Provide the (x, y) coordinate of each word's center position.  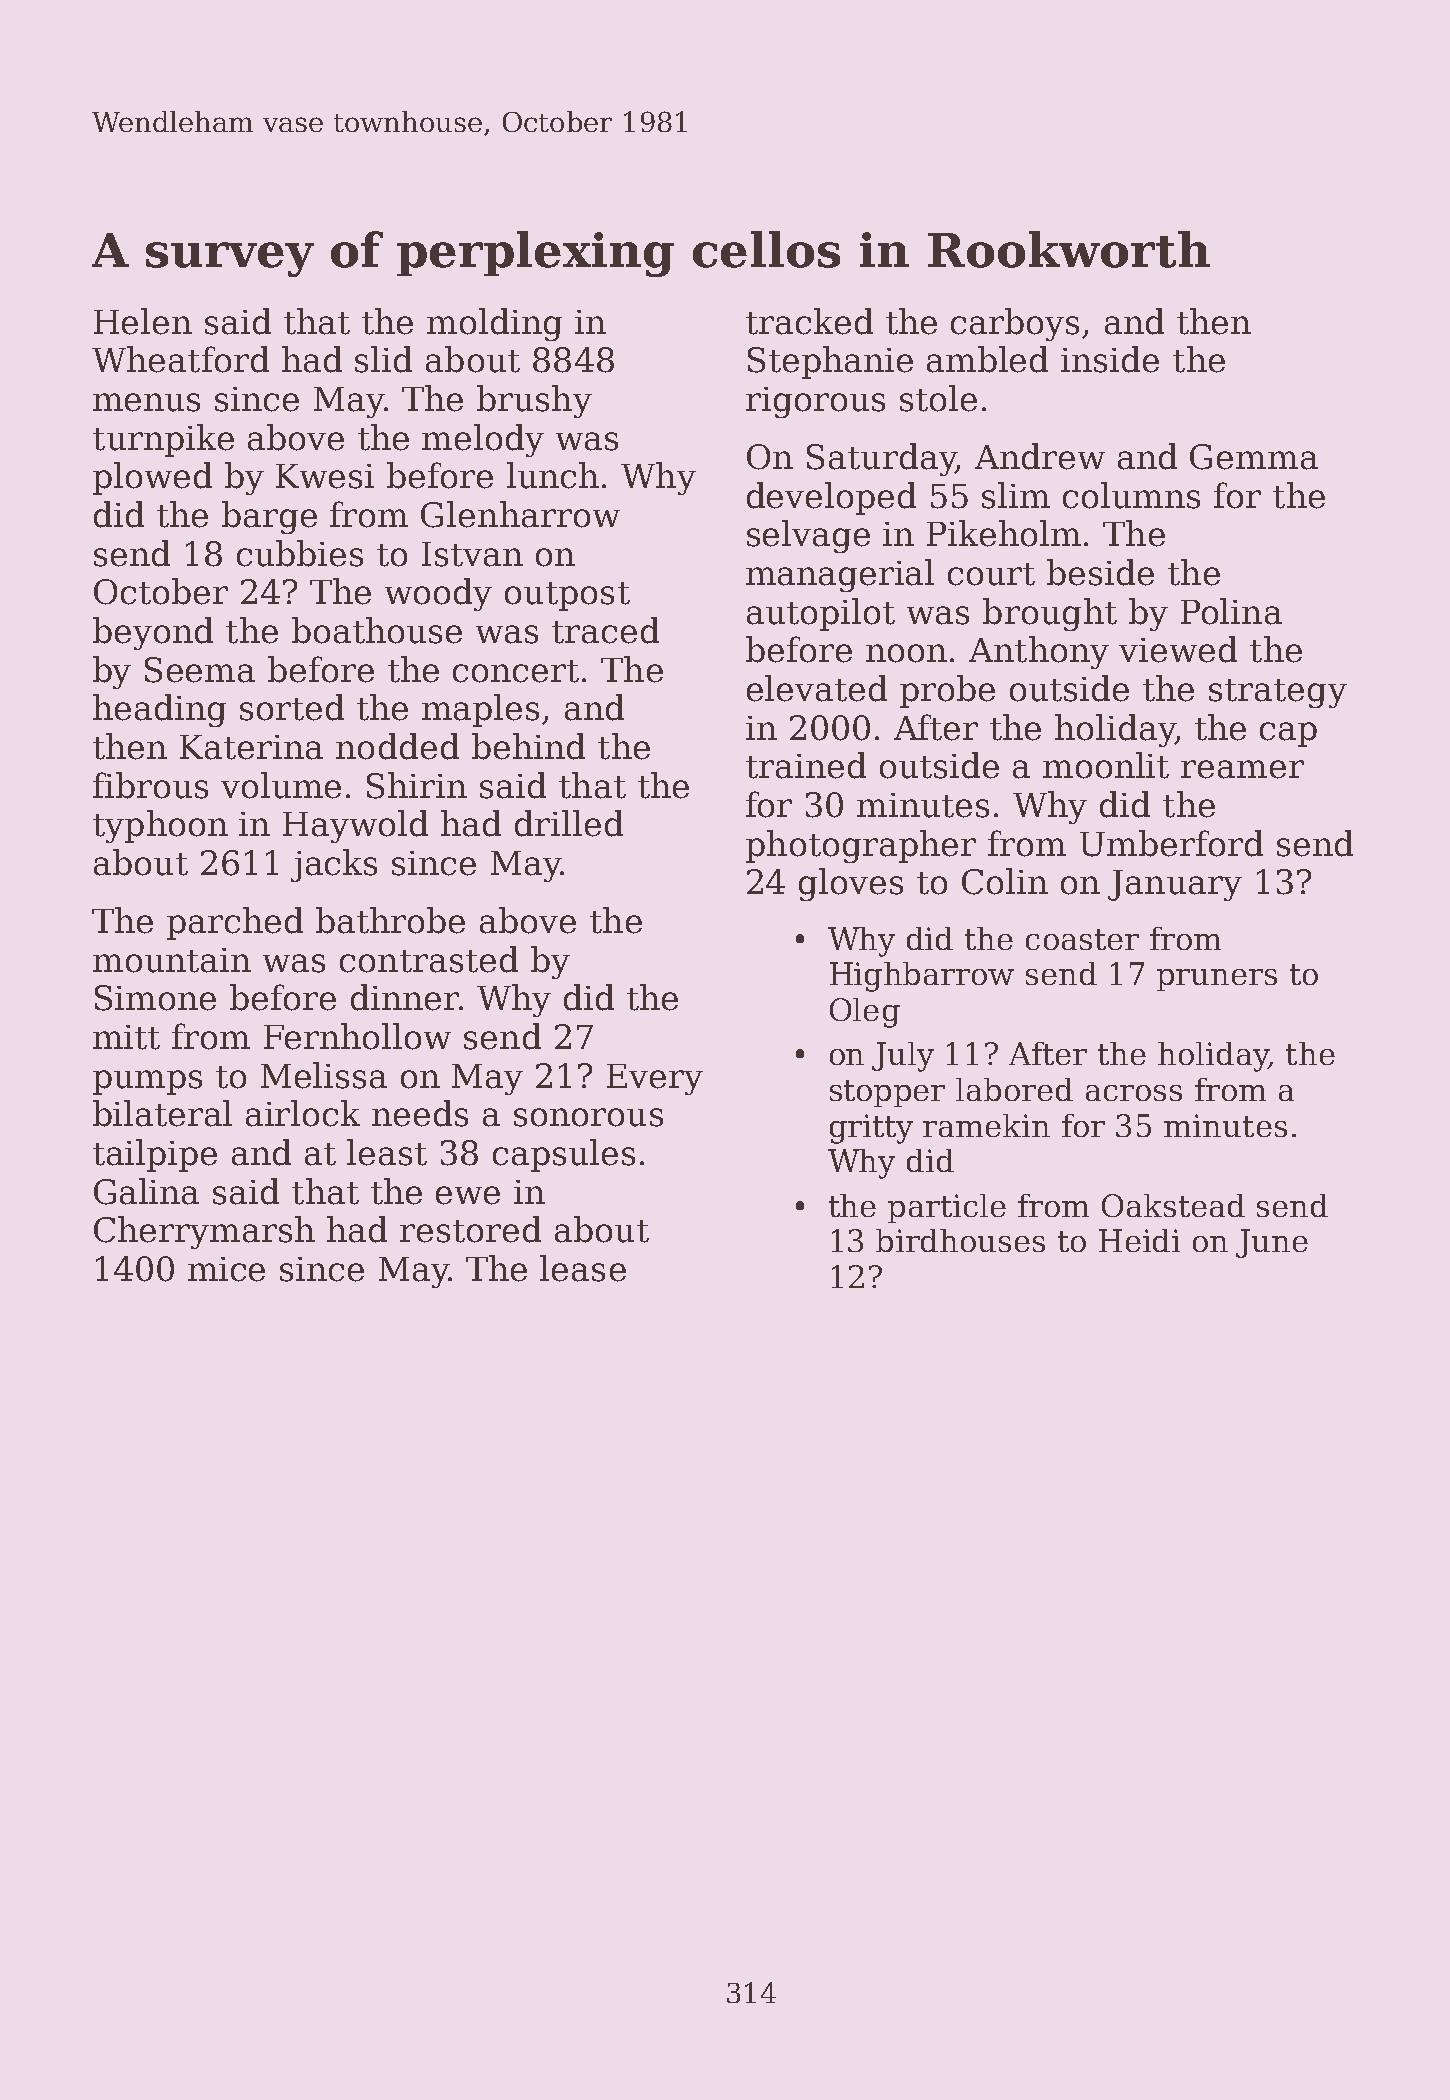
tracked (809, 321)
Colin (1005, 881)
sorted (292, 707)
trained (806, 765)
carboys (1015, 324)
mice (226, 1269)
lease (583, 1268)
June (1272, 1243)
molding (494, 324)
